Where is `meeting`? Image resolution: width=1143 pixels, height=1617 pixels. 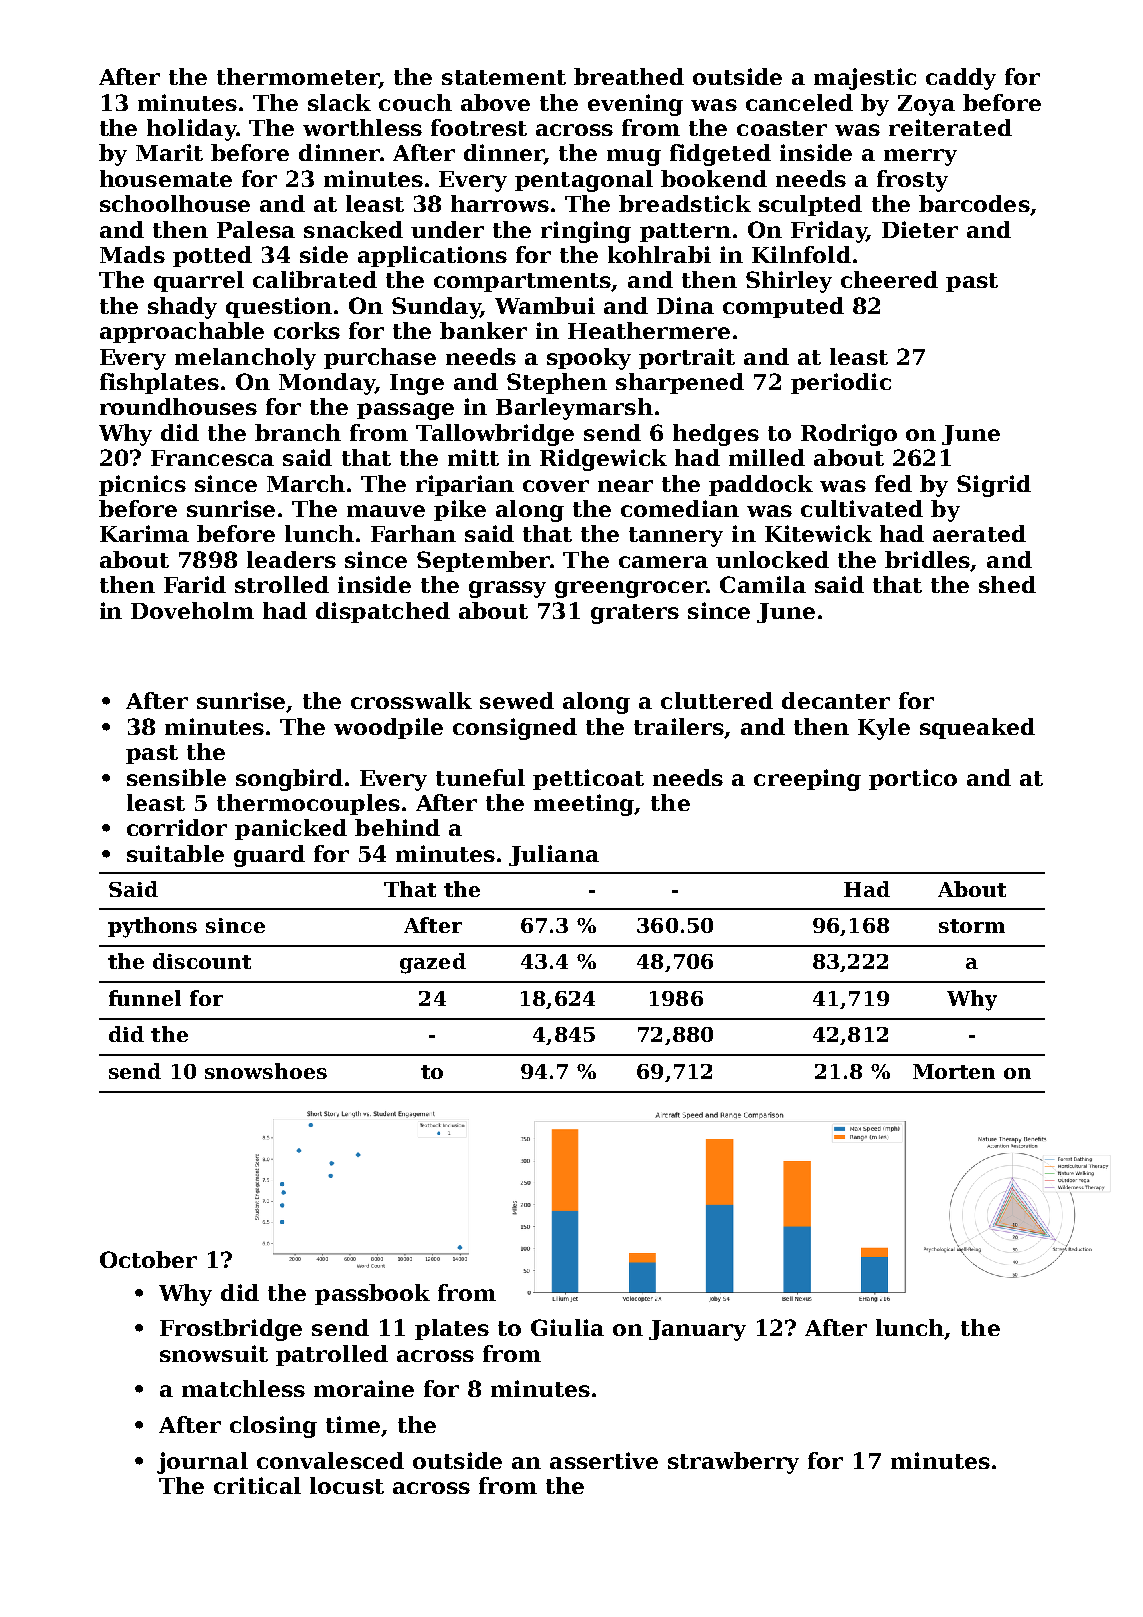 meeting is located at coordinates (584, 805).
